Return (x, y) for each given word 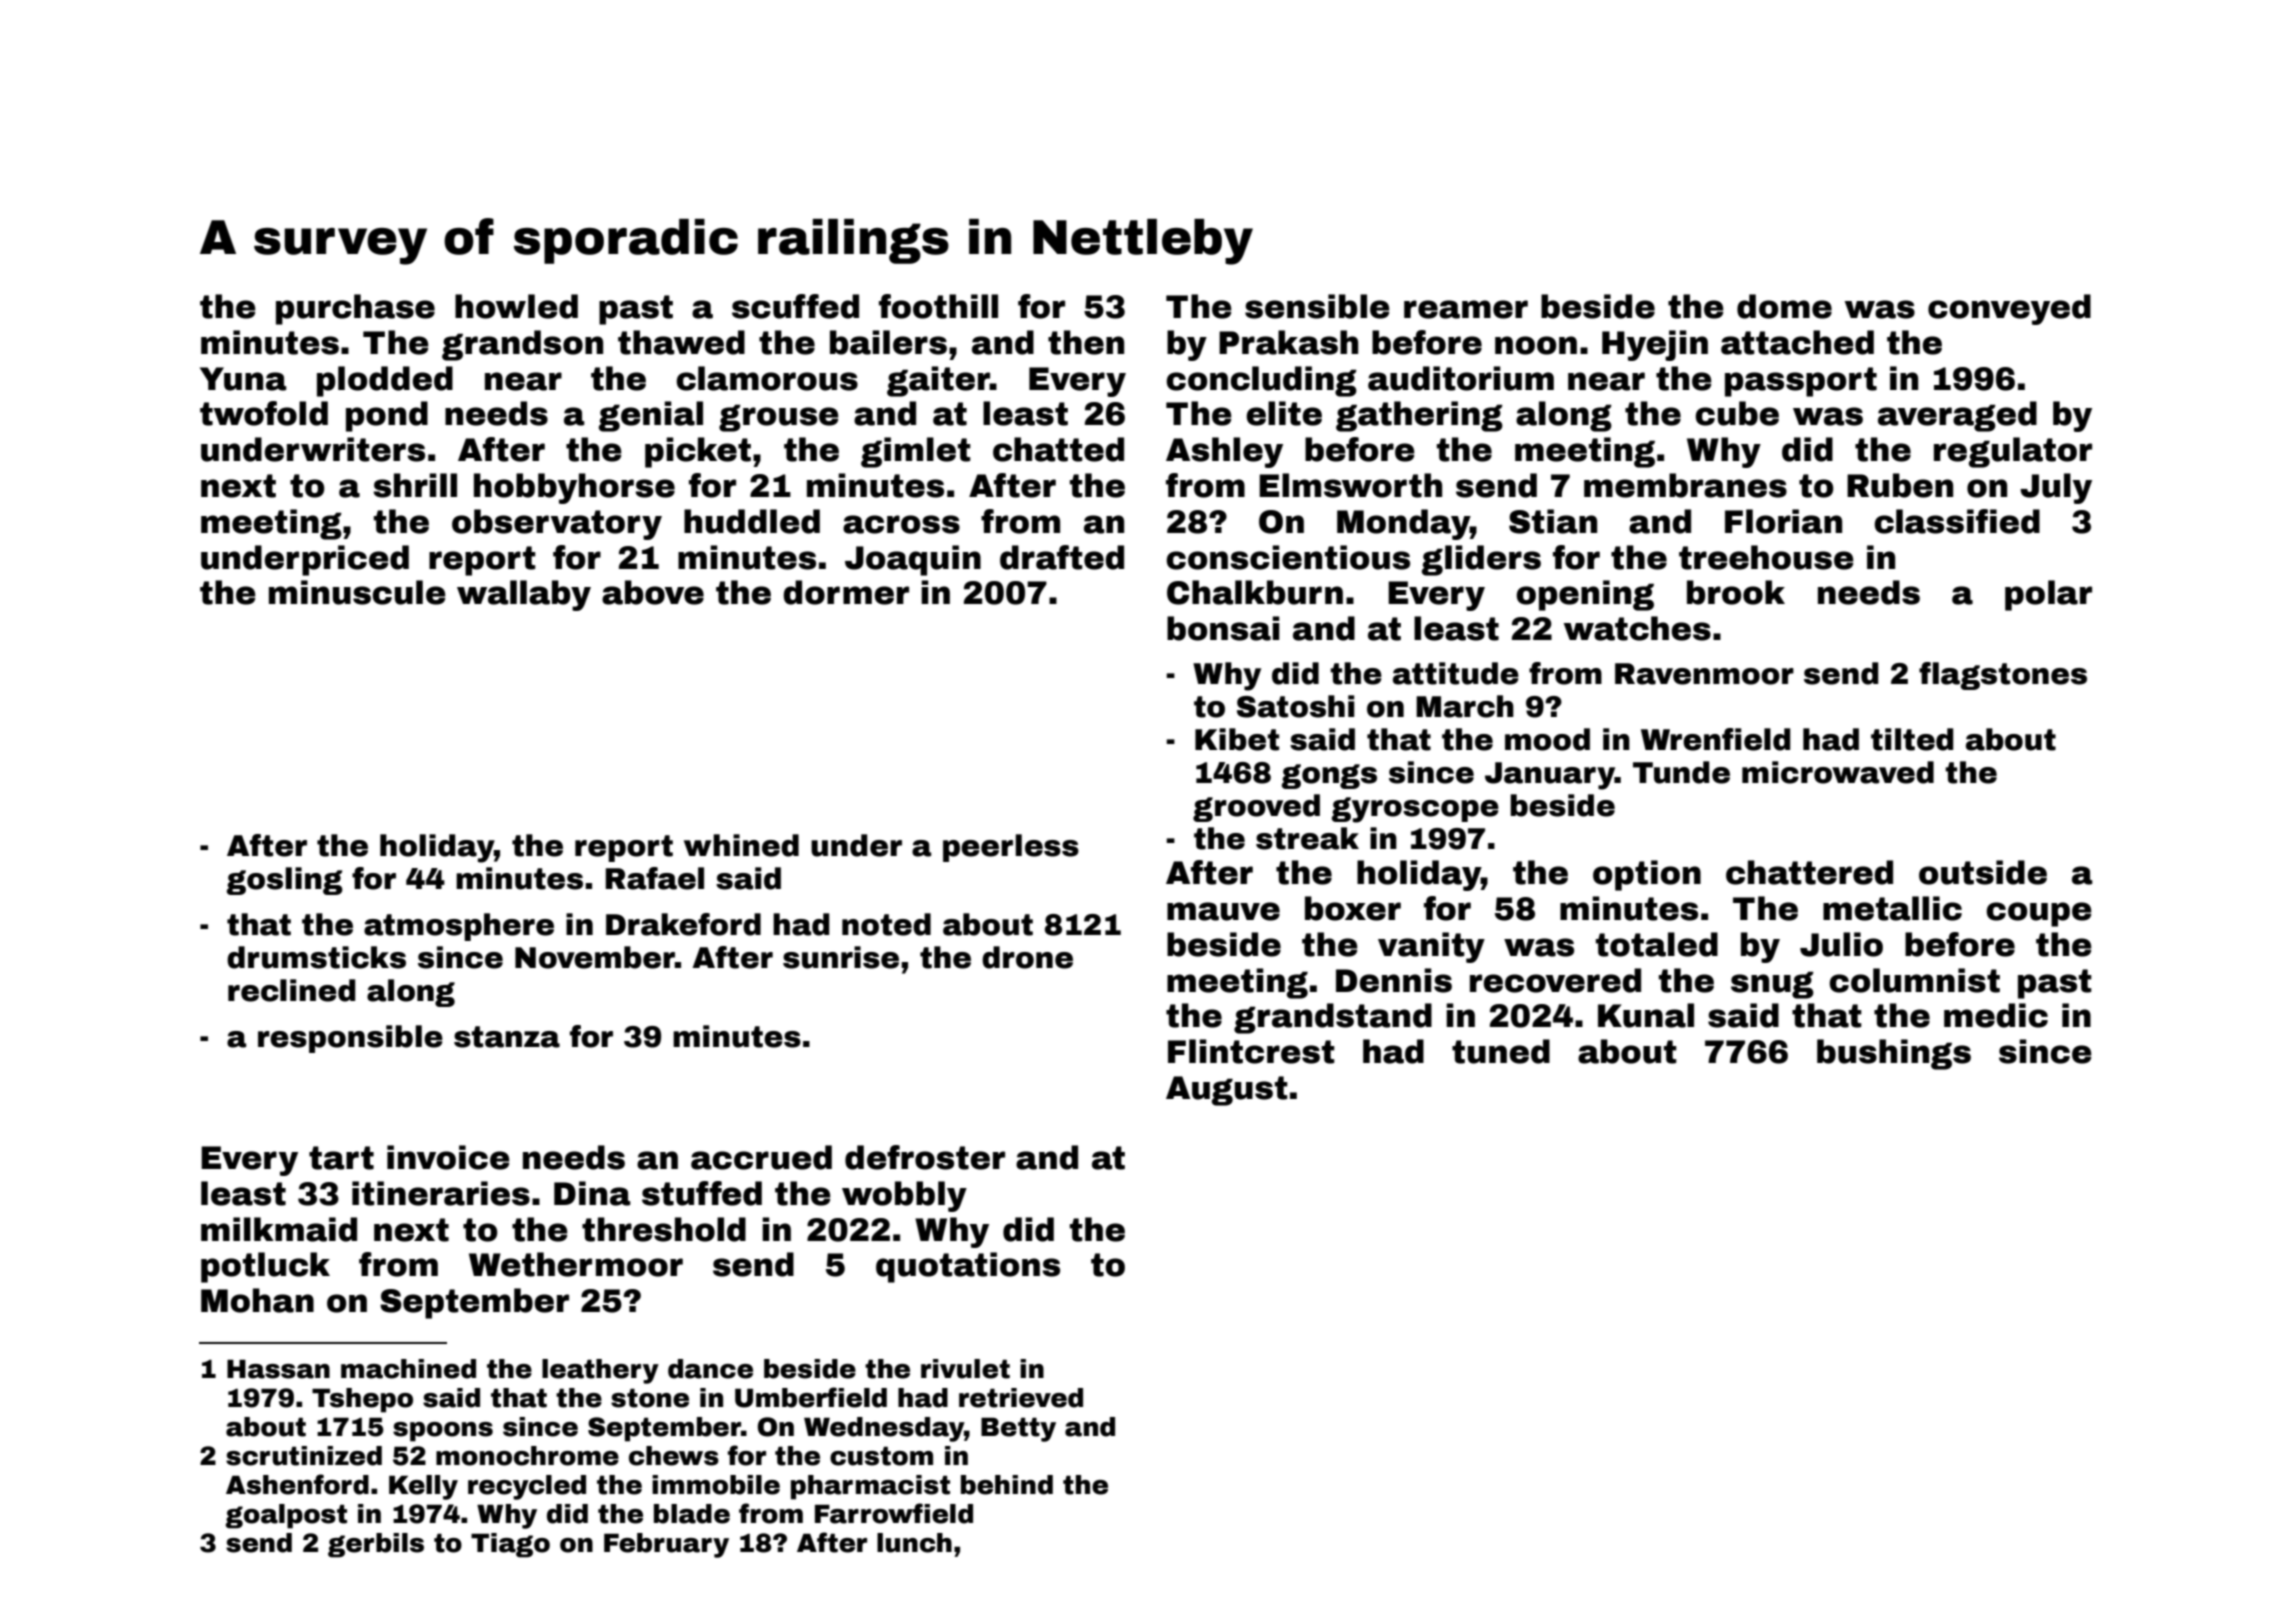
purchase (355, 309)
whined (741, 845)
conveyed (2009, 309)
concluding (1261, 381)
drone (1027, 957)
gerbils (376, 1545)
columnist (1914, 980)
